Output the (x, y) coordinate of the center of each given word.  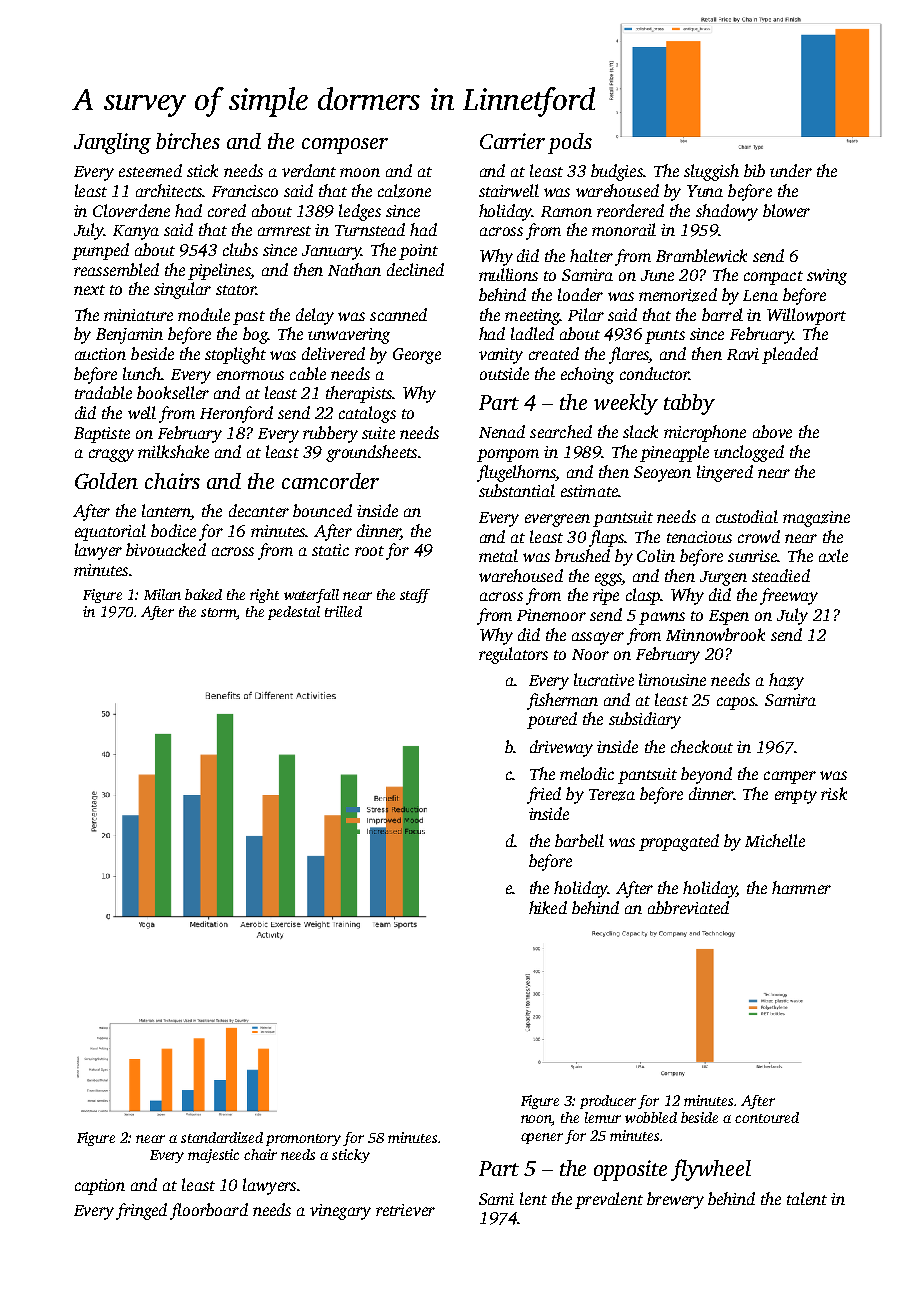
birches (188, 141)
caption (100, 1187)
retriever (405, 1210)
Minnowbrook (715, 634)
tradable (103, 392)
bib (754, 170)
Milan (162, 594)
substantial (517, 490)
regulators (513, 655)
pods (570, 143)
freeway (789, 596)
